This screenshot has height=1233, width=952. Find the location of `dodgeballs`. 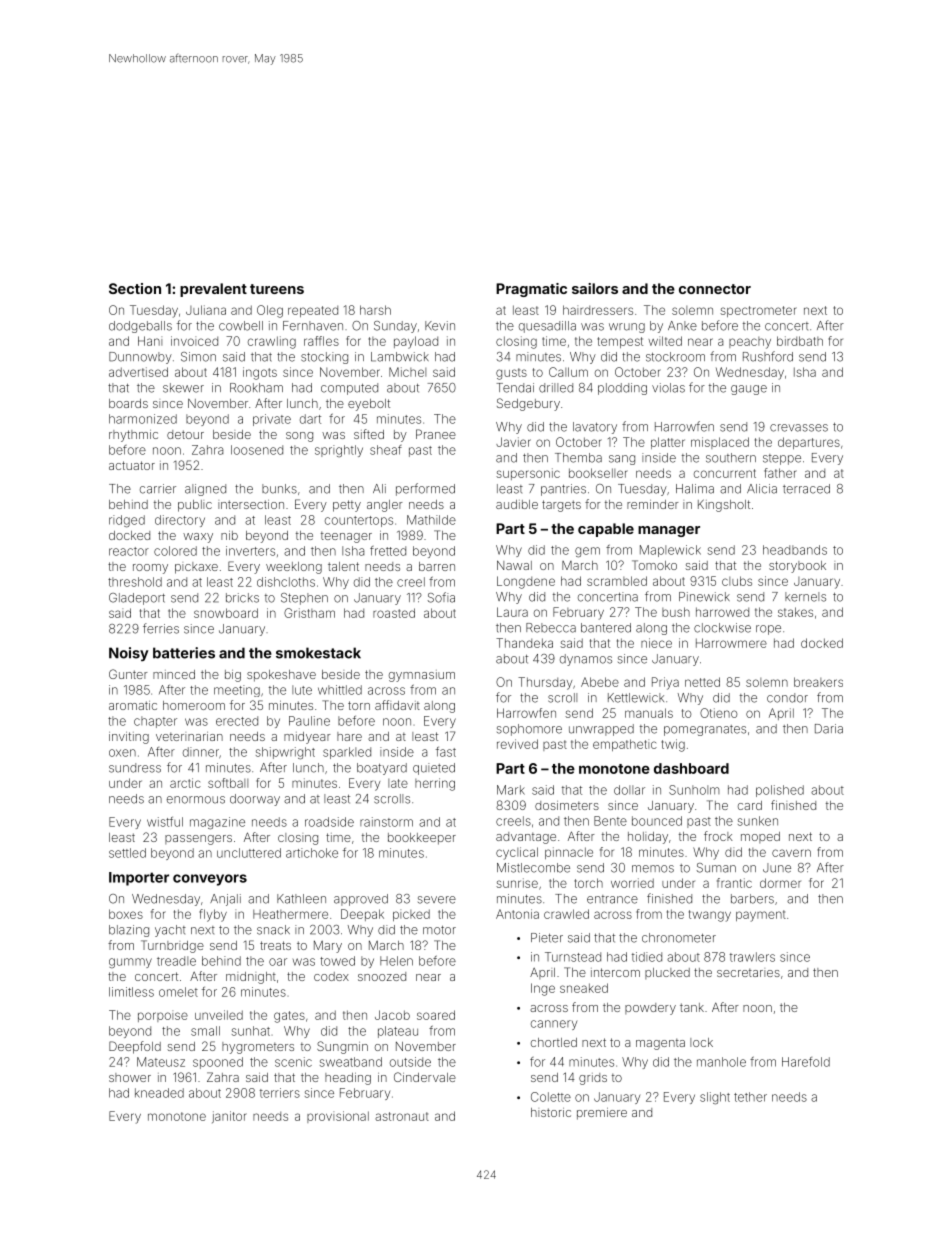

dodgeballs is located at coordinates (140, 327).
